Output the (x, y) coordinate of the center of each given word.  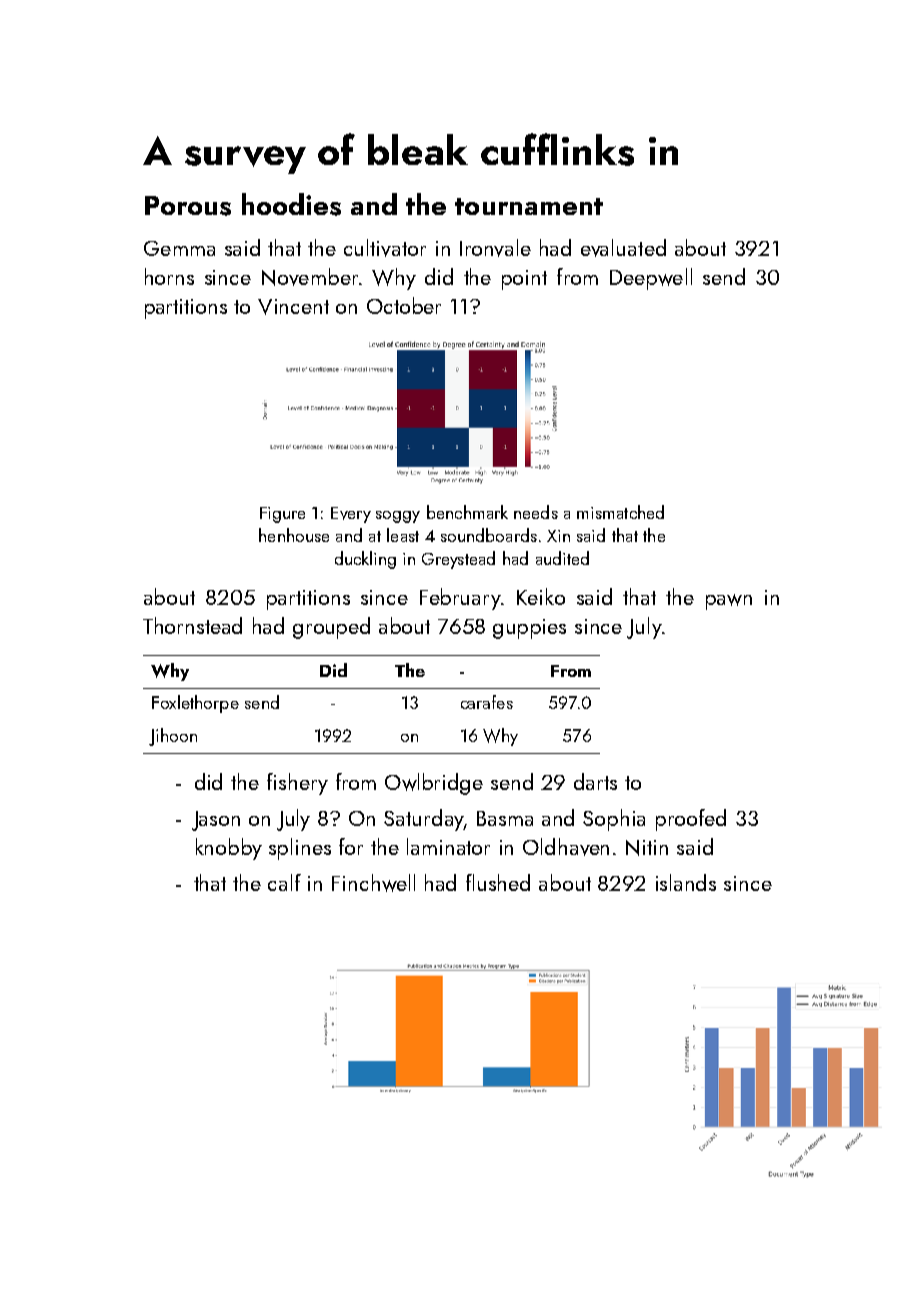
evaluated (623, 248)
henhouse (294, 535)
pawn (729, 602)
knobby (229, 849)
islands (686, 882)
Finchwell (373, 883)
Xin (558, 536)
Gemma (179, 248)
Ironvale (495, 248)
